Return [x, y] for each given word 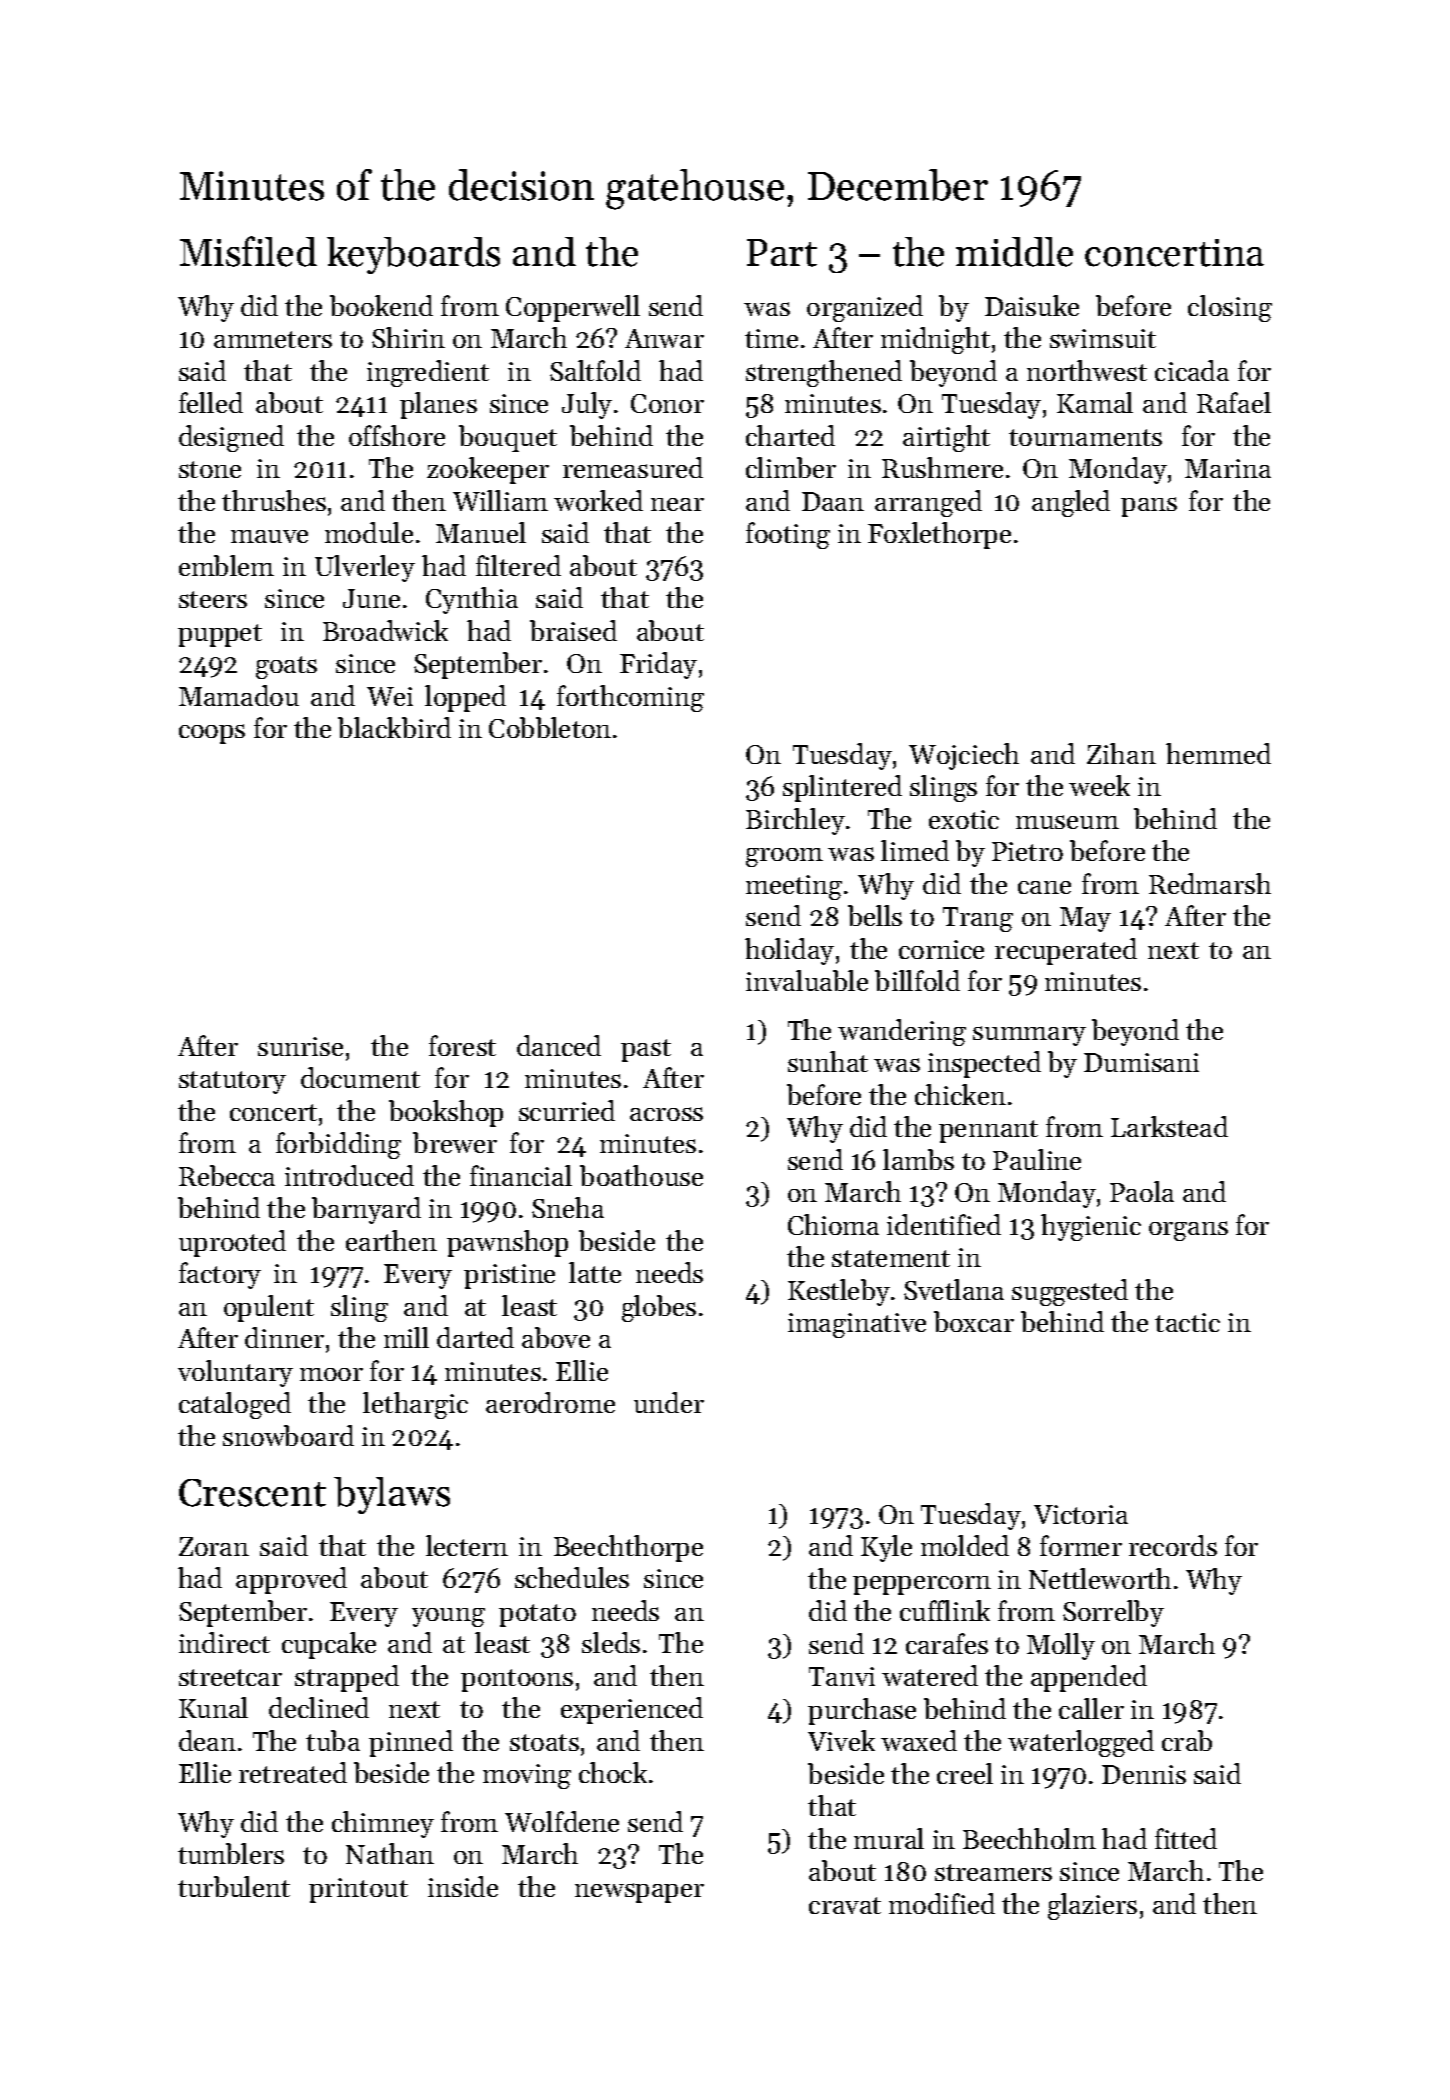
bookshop [446, 1113]
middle [1014, 252]
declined [319, 1707]
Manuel [481, 532]
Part [782, 253]
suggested [1070, 1292]
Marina [1228, 468]
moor [331, 1374]
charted [790, 435]
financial [521, 1175]
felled [211, 402]
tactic [1187, 1322]
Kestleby [839, 1292]
